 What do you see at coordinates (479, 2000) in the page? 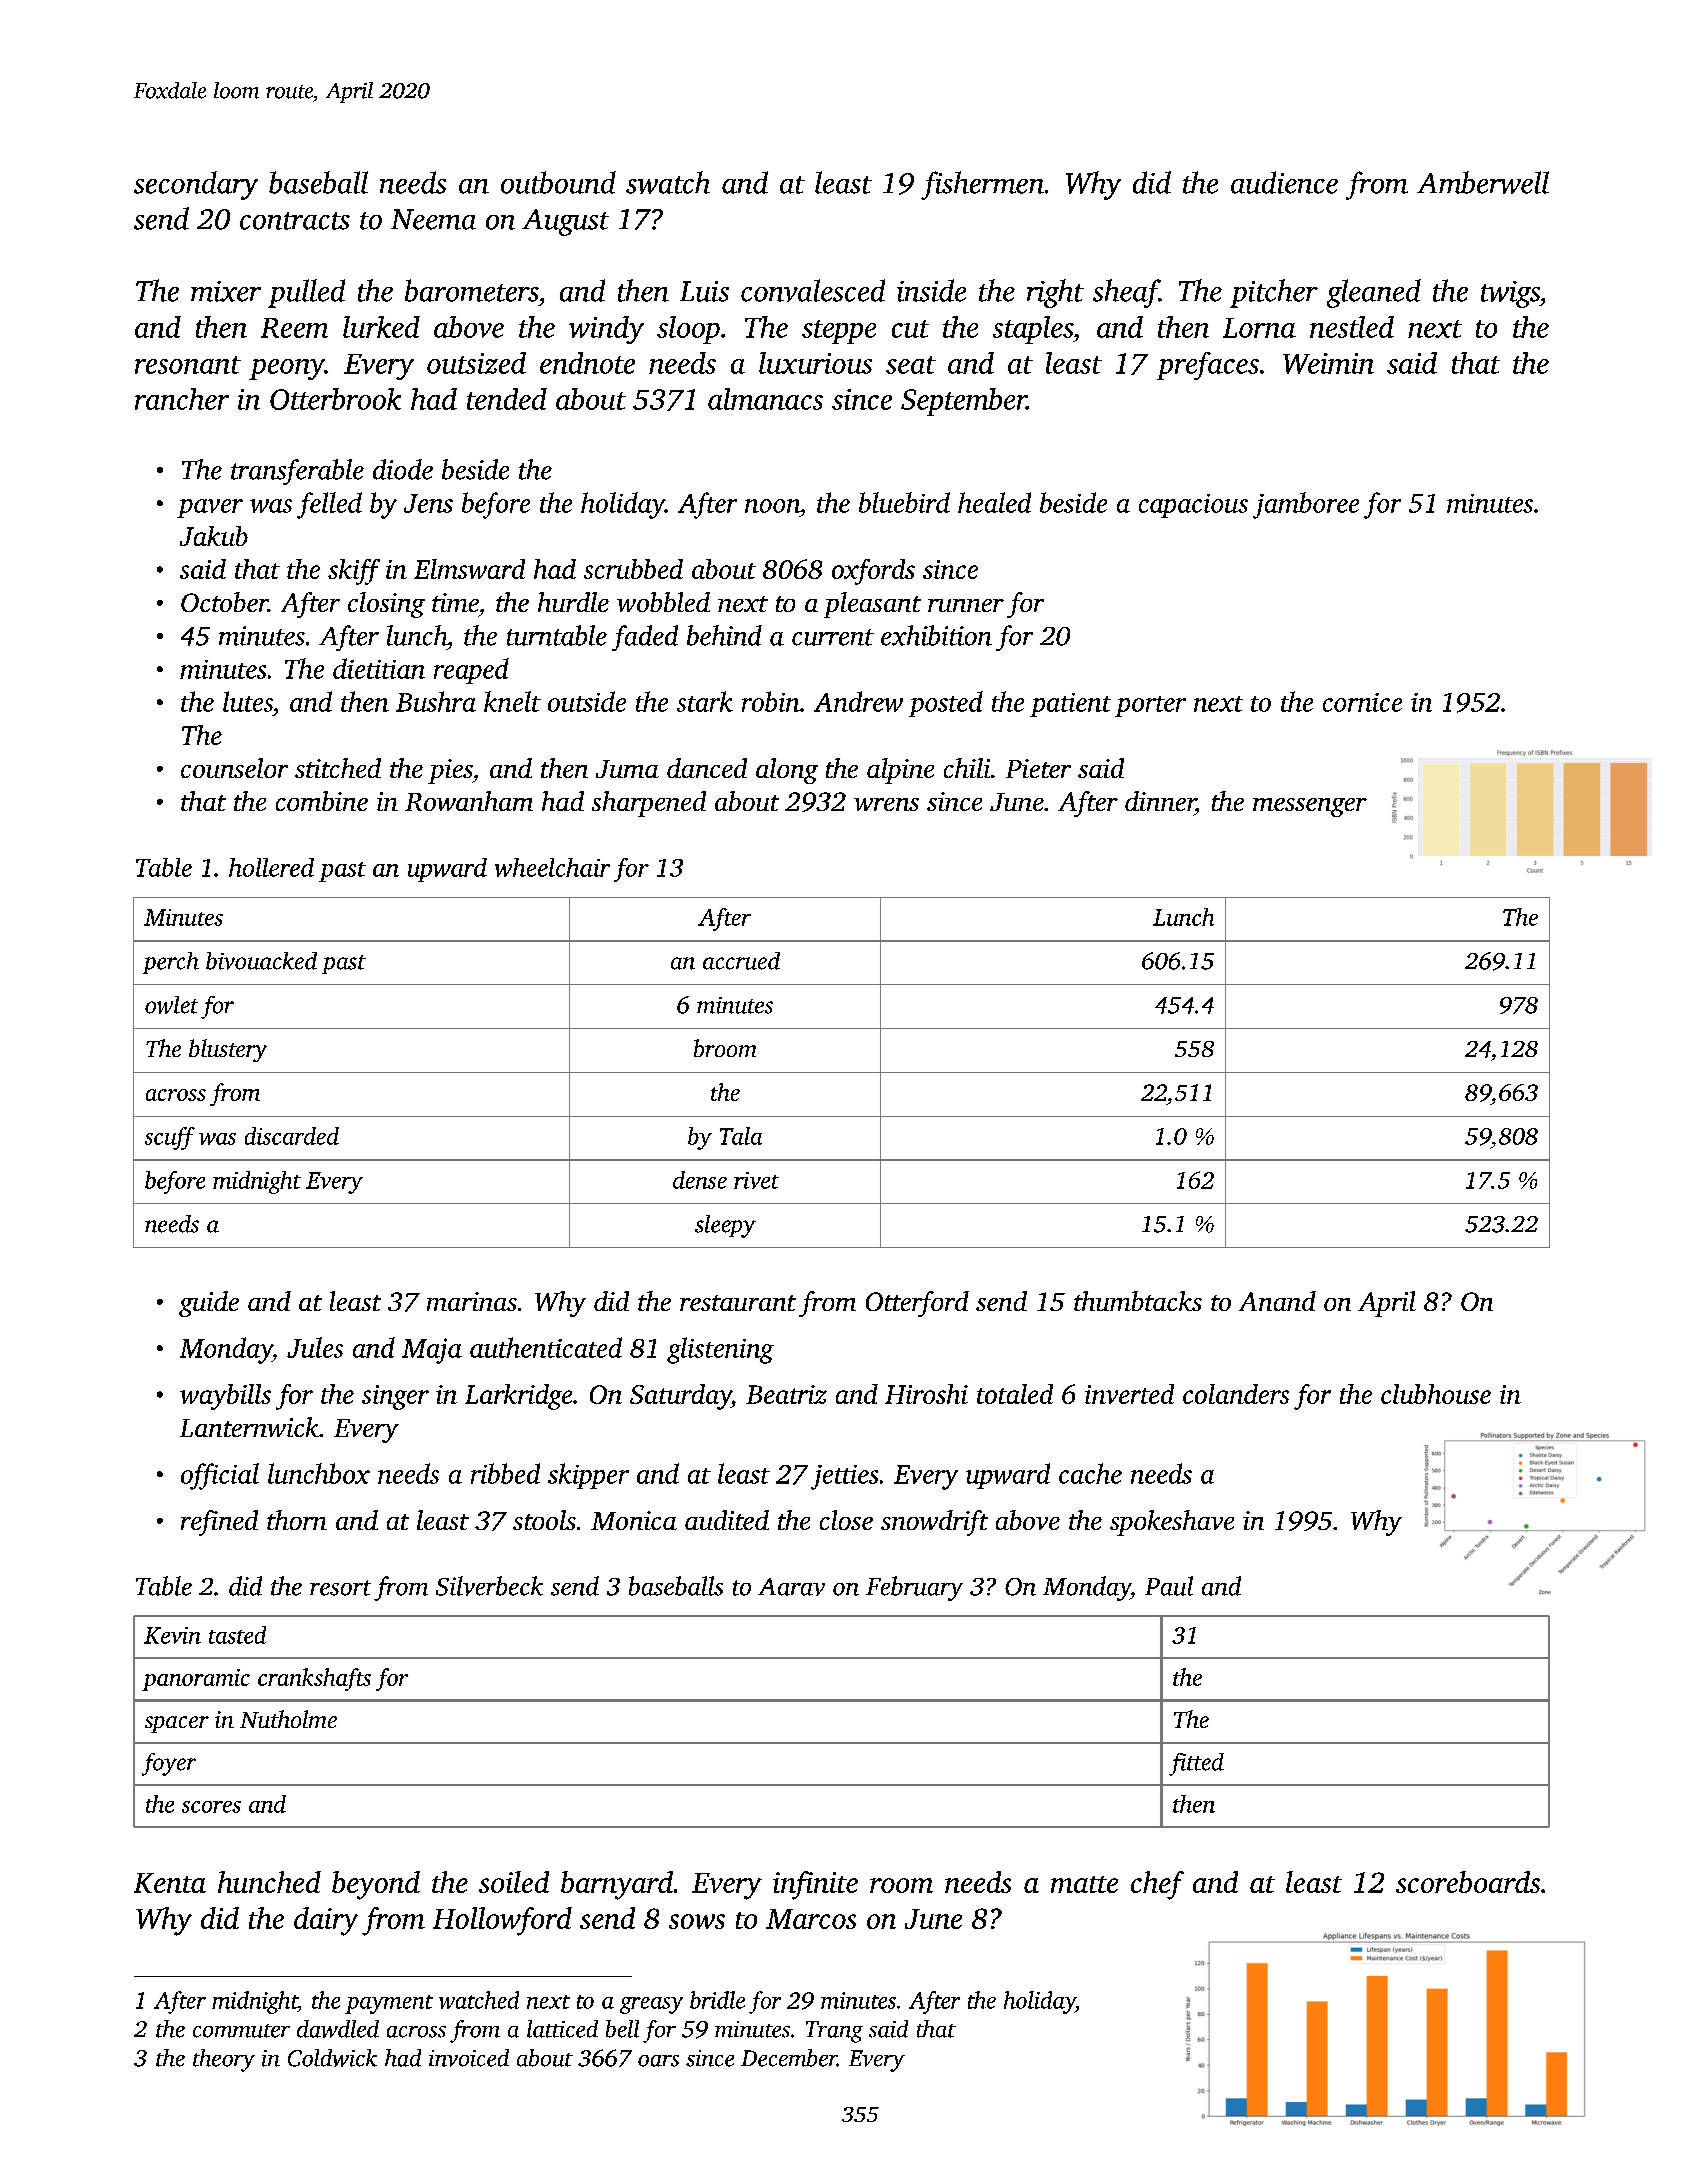
I see `watched` at bounding box center [479, 2000].
